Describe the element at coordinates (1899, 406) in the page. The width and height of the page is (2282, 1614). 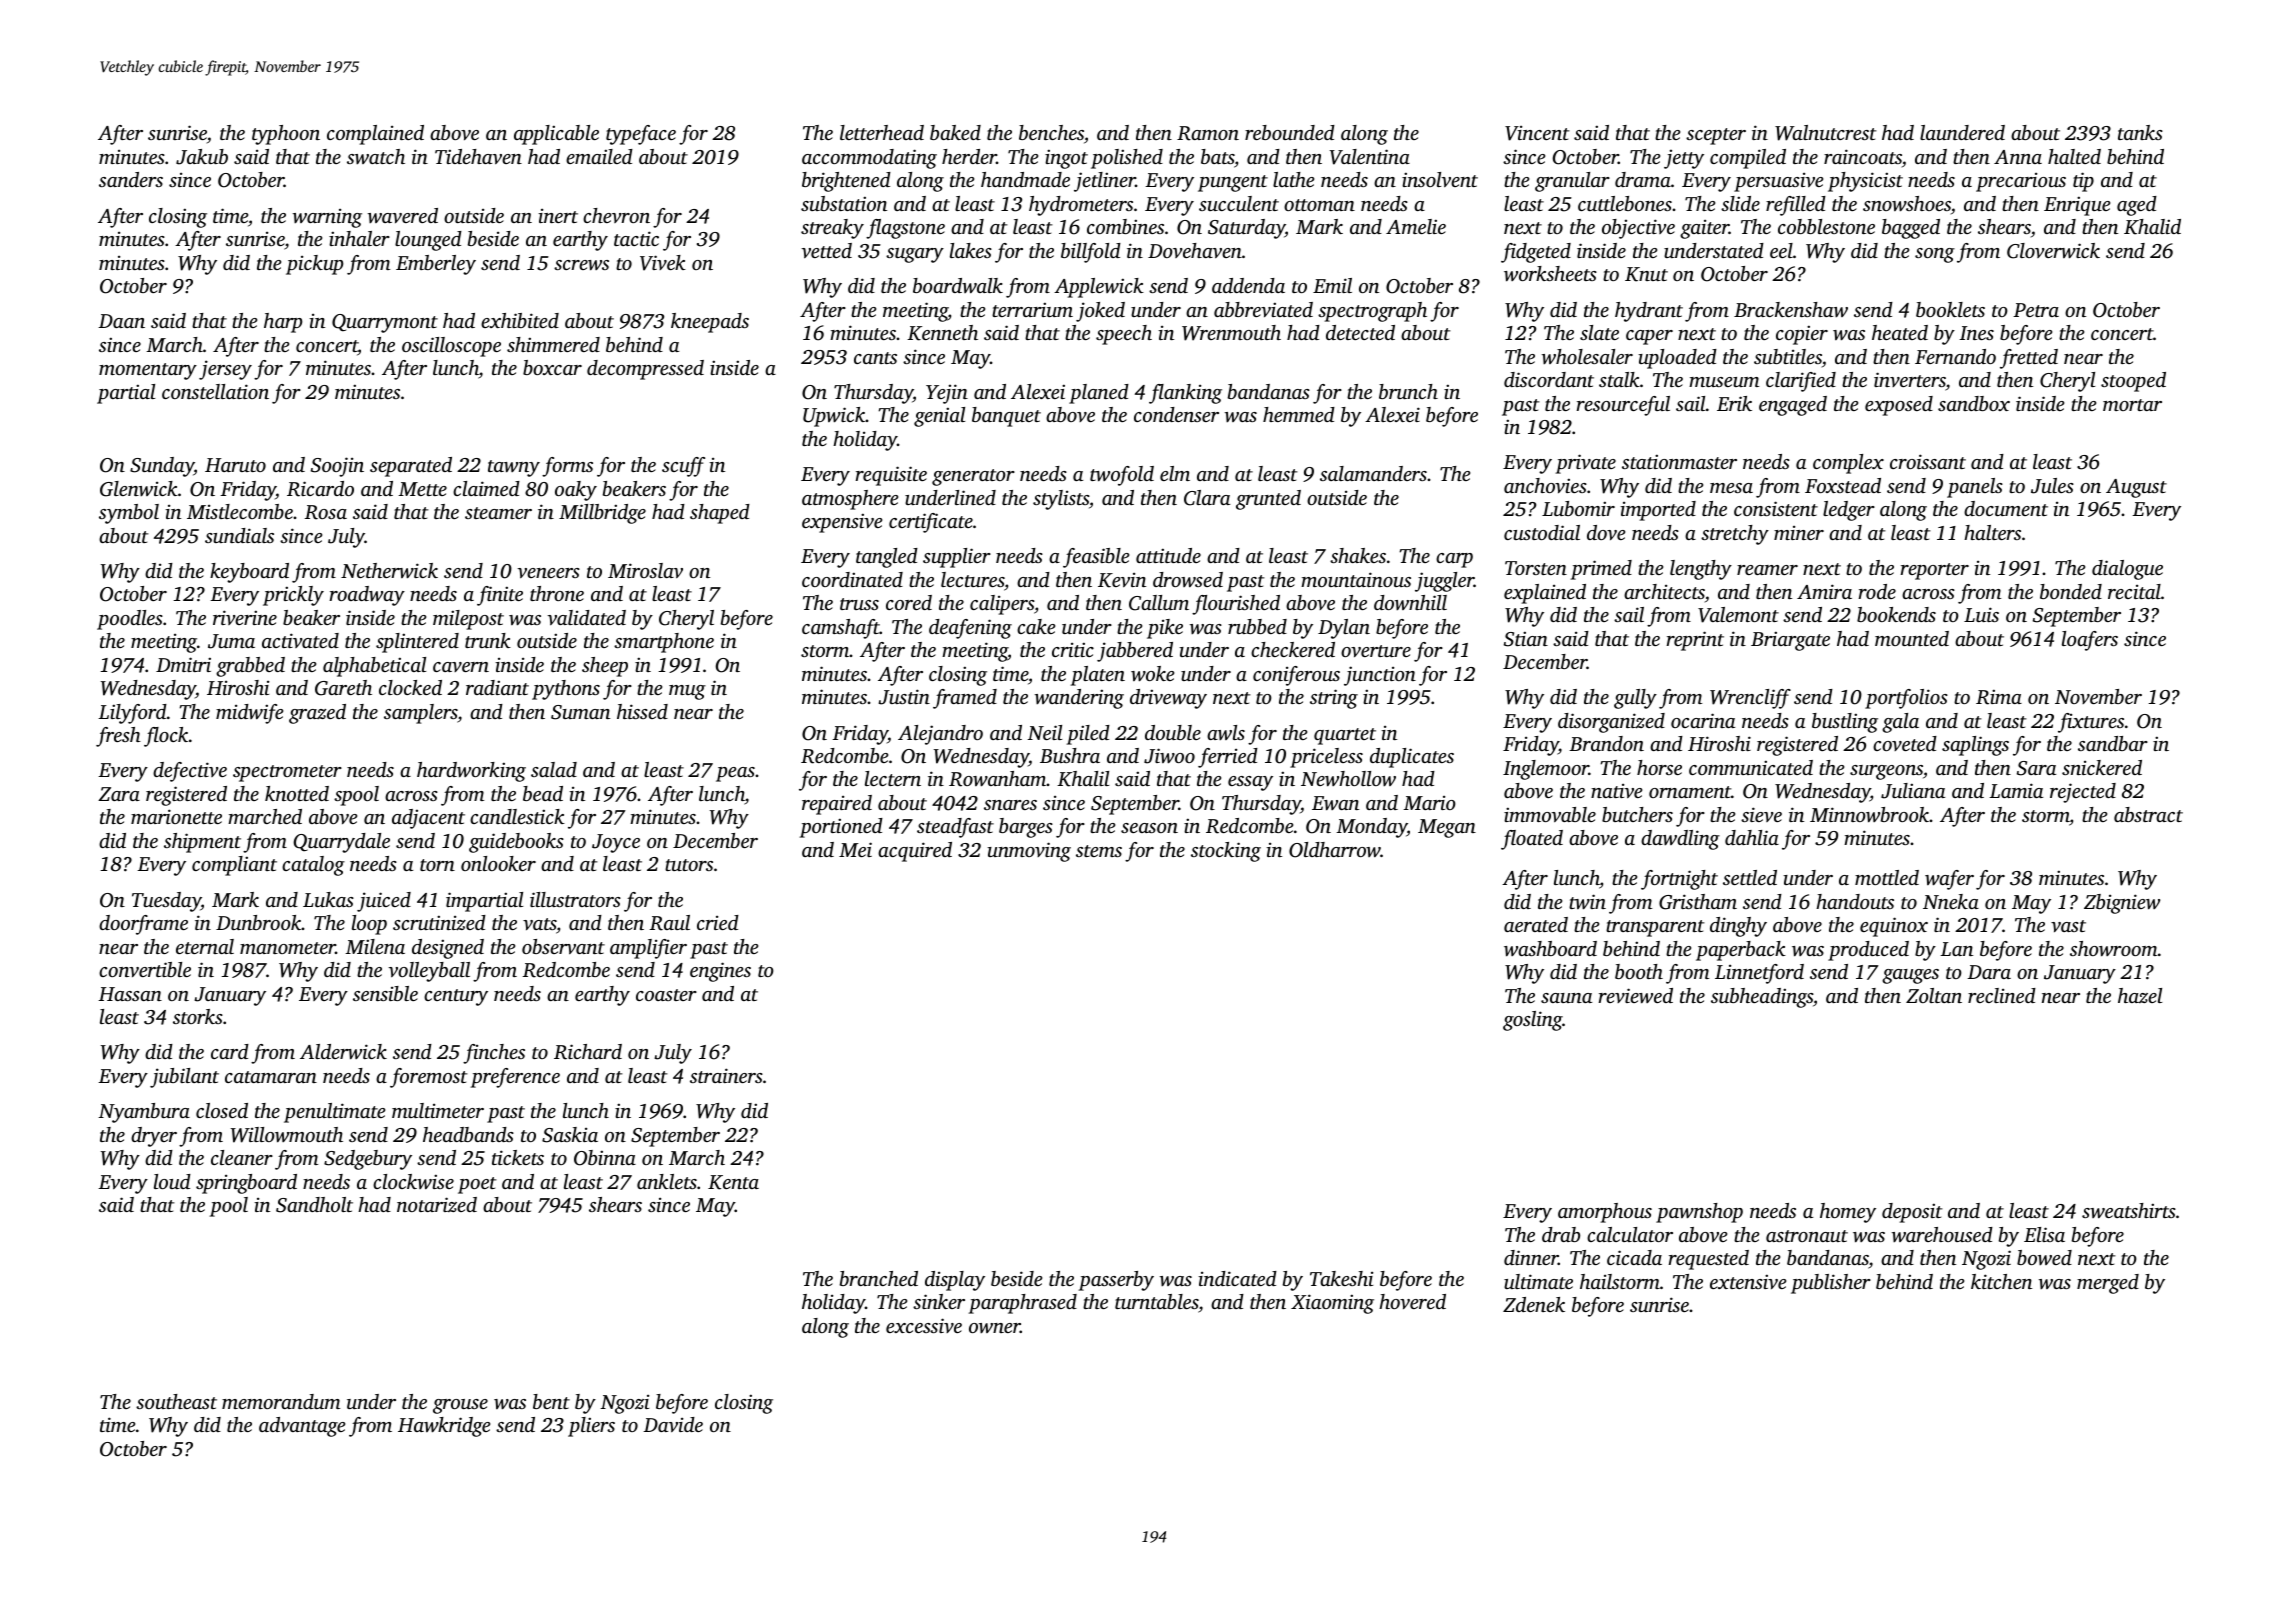
I see `exposed` at that location.
